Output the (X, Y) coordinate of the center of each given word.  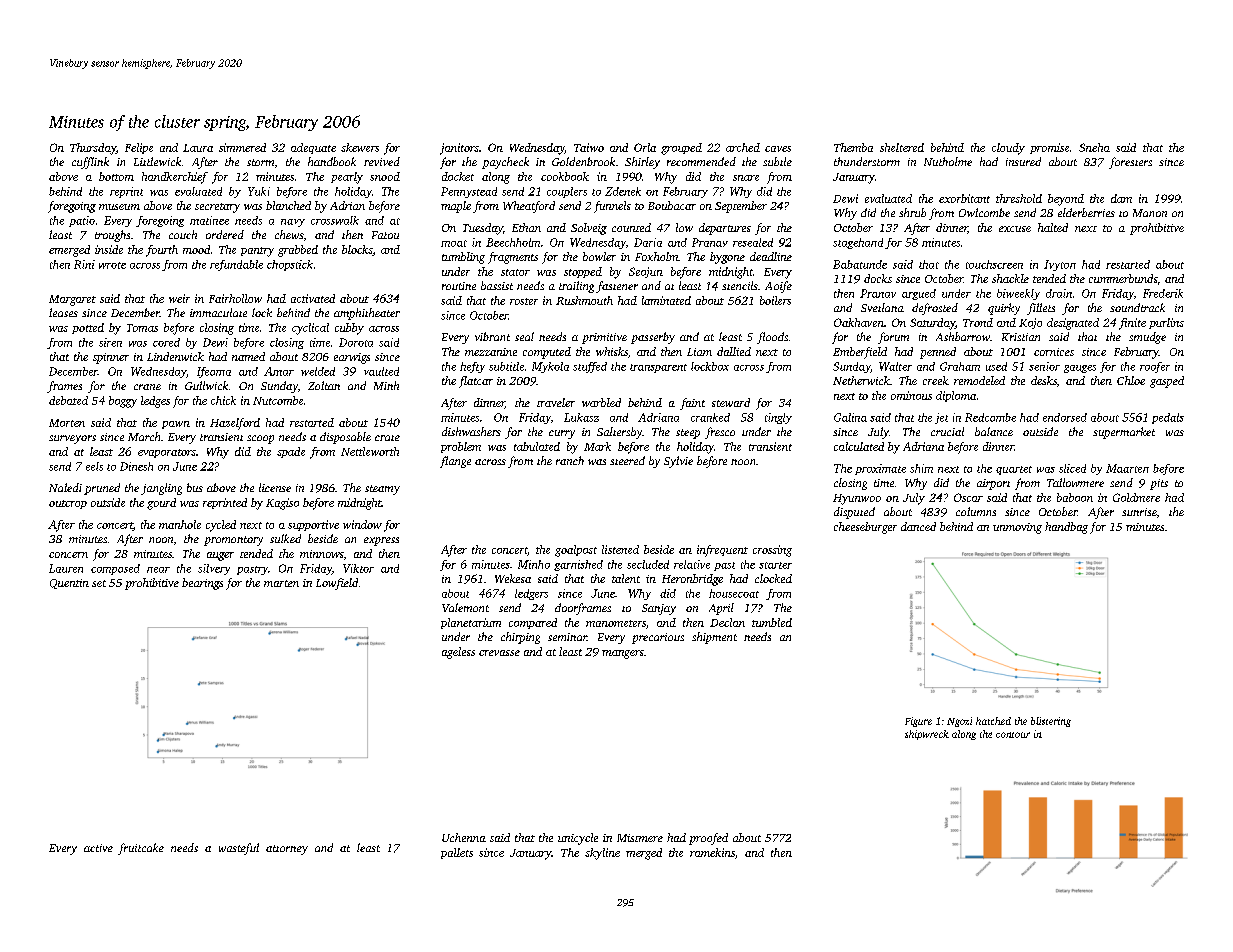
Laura (198, 148)
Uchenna (464, 837)
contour (1013, 735)
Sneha (1094, 147)
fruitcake (141, 849)
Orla (645, 147)
